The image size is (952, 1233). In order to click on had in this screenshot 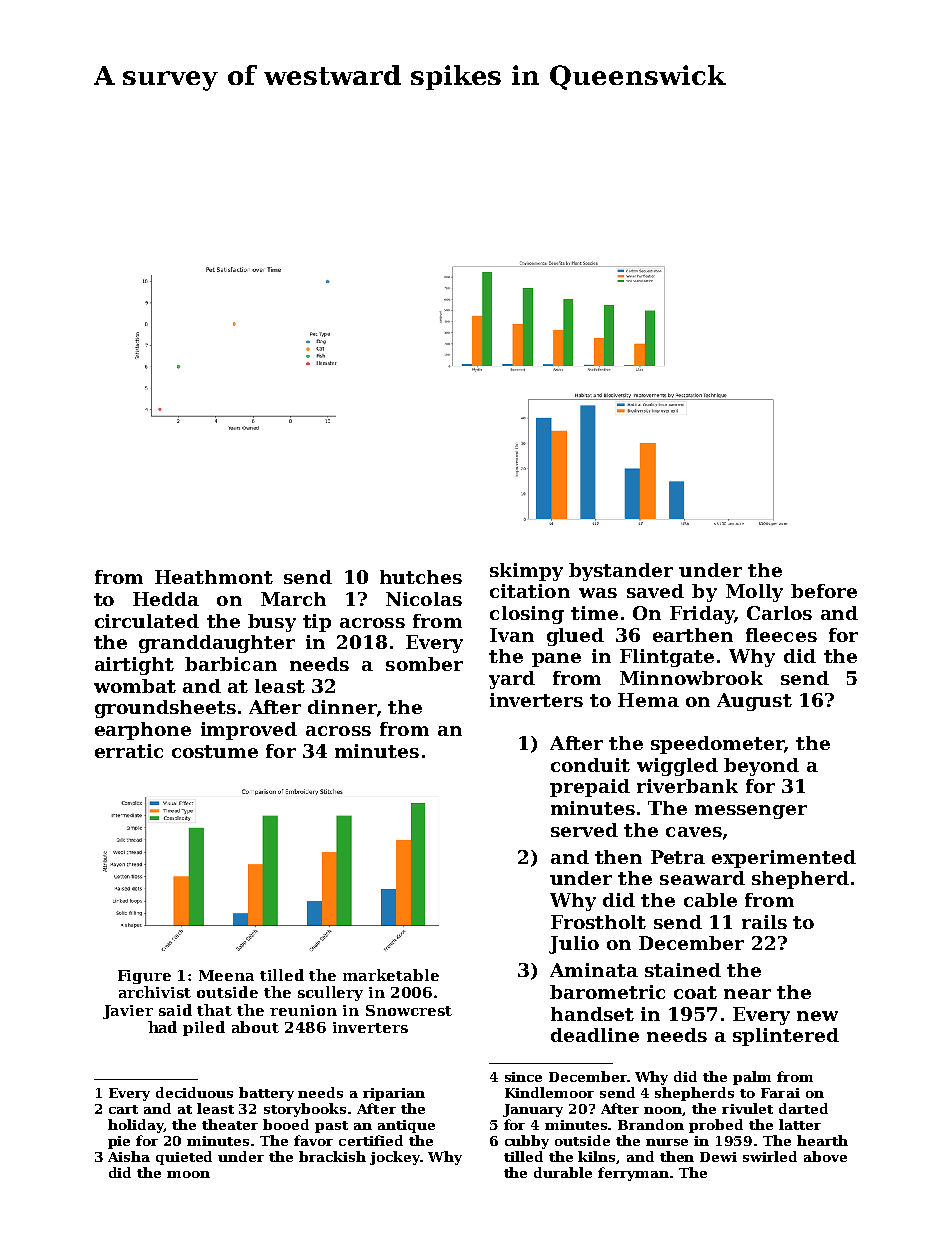, I will do `click(162, 1027)`.
